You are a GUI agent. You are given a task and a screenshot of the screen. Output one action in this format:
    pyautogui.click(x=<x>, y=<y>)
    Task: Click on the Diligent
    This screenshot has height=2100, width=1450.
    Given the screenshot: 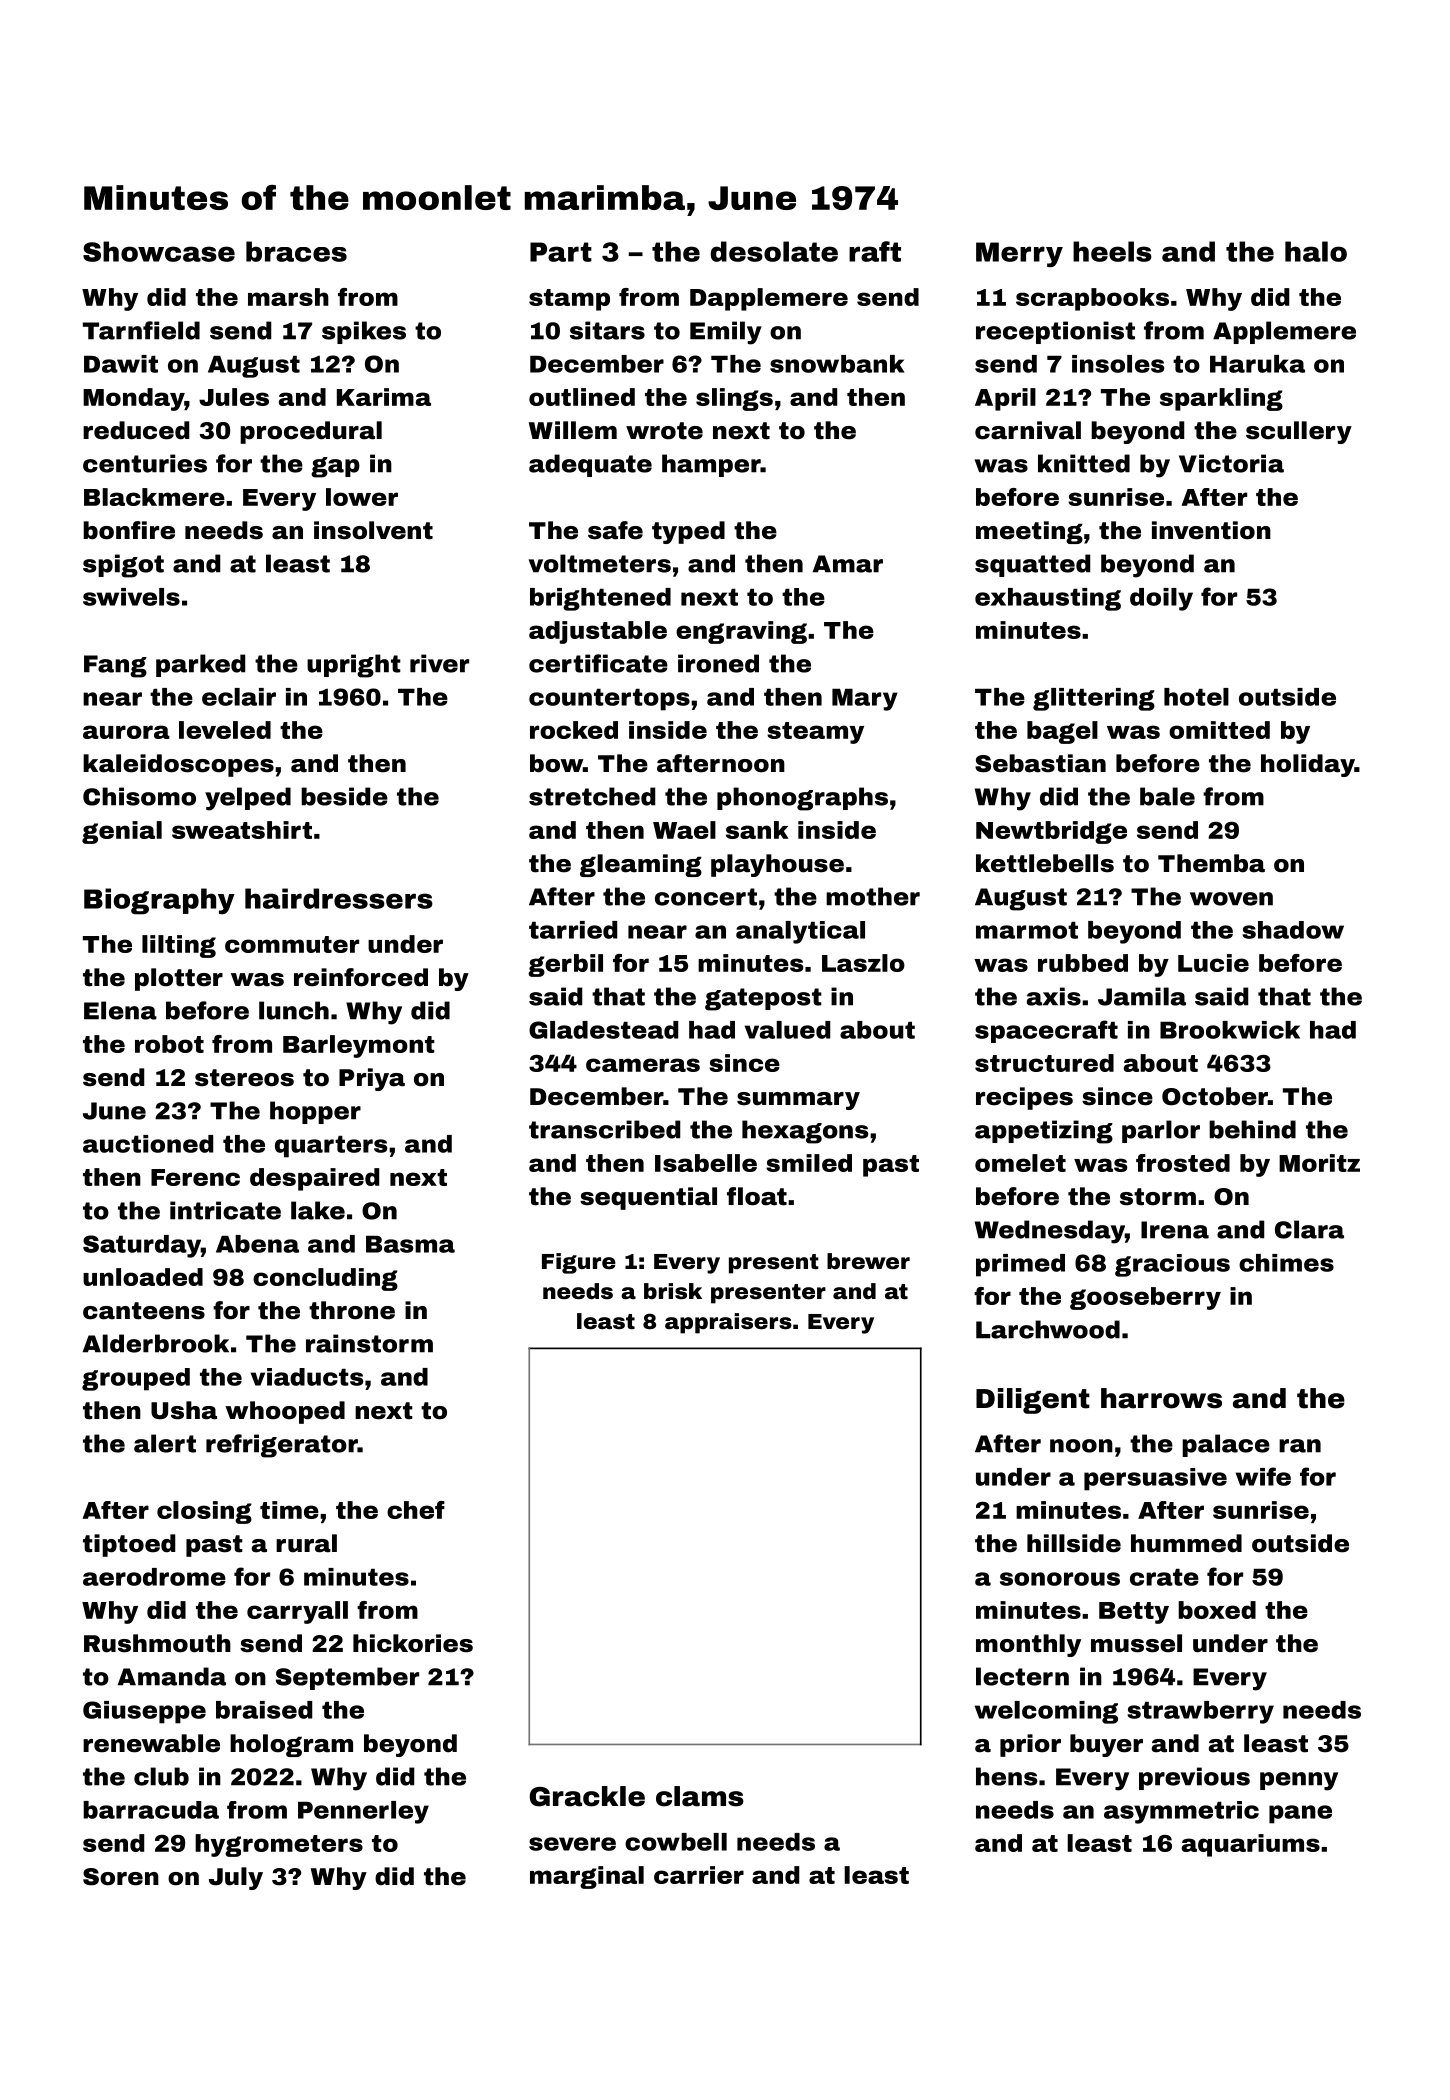 What is the action you would take?
    pyautogui.click(x=1033, y=1401)
